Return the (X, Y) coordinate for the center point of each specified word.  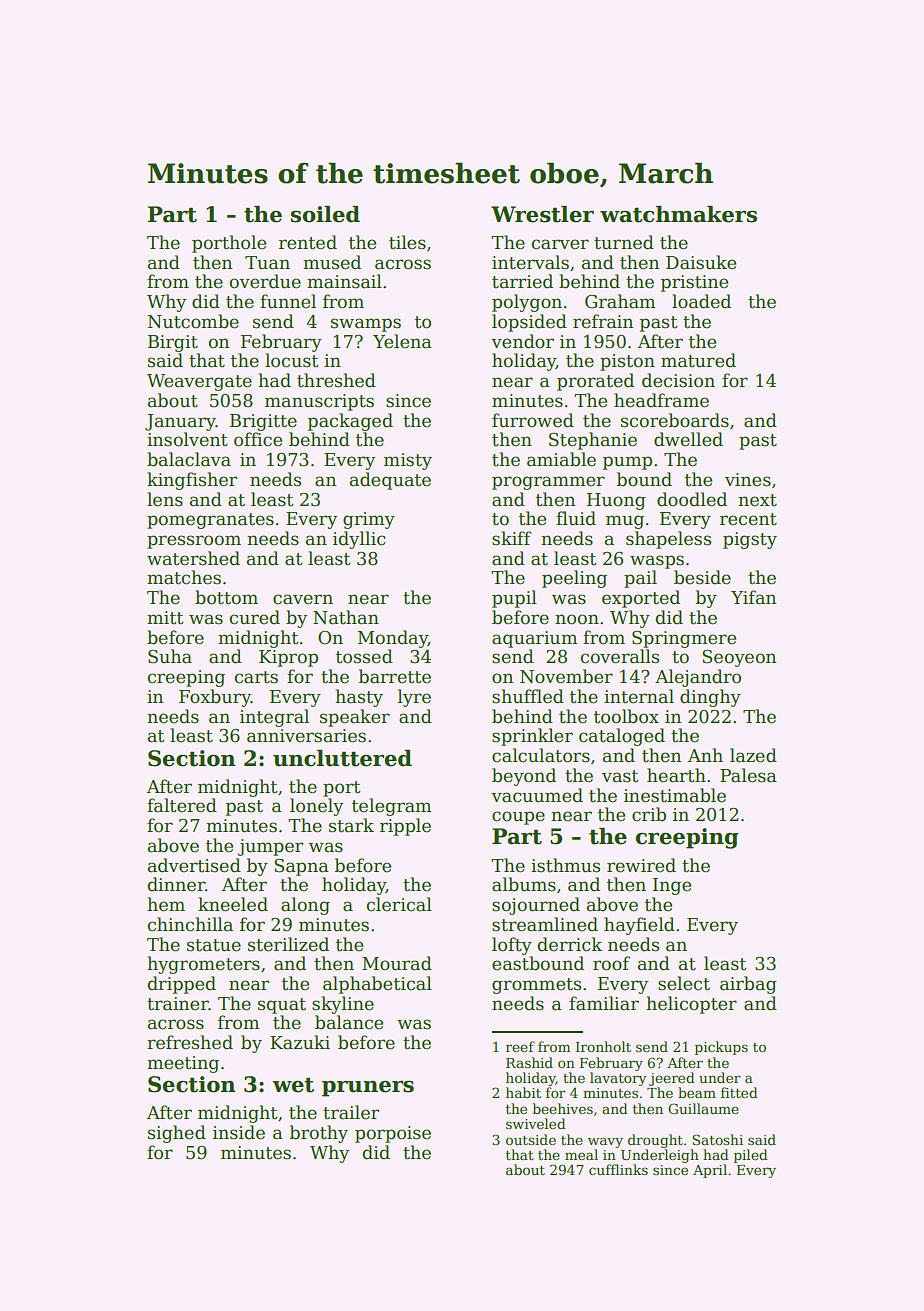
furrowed (533, 420)
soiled (325, 214)
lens (165, 499)
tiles (407, 242)
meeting (183, 1064)
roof (611, 963)
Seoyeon (739, 658)
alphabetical (377, 985)
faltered (182, 805)
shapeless (668, 540)
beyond (524, 777)
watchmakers (678, 214)
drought (655, 1141)
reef (520, 1046)
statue (214, 945)
